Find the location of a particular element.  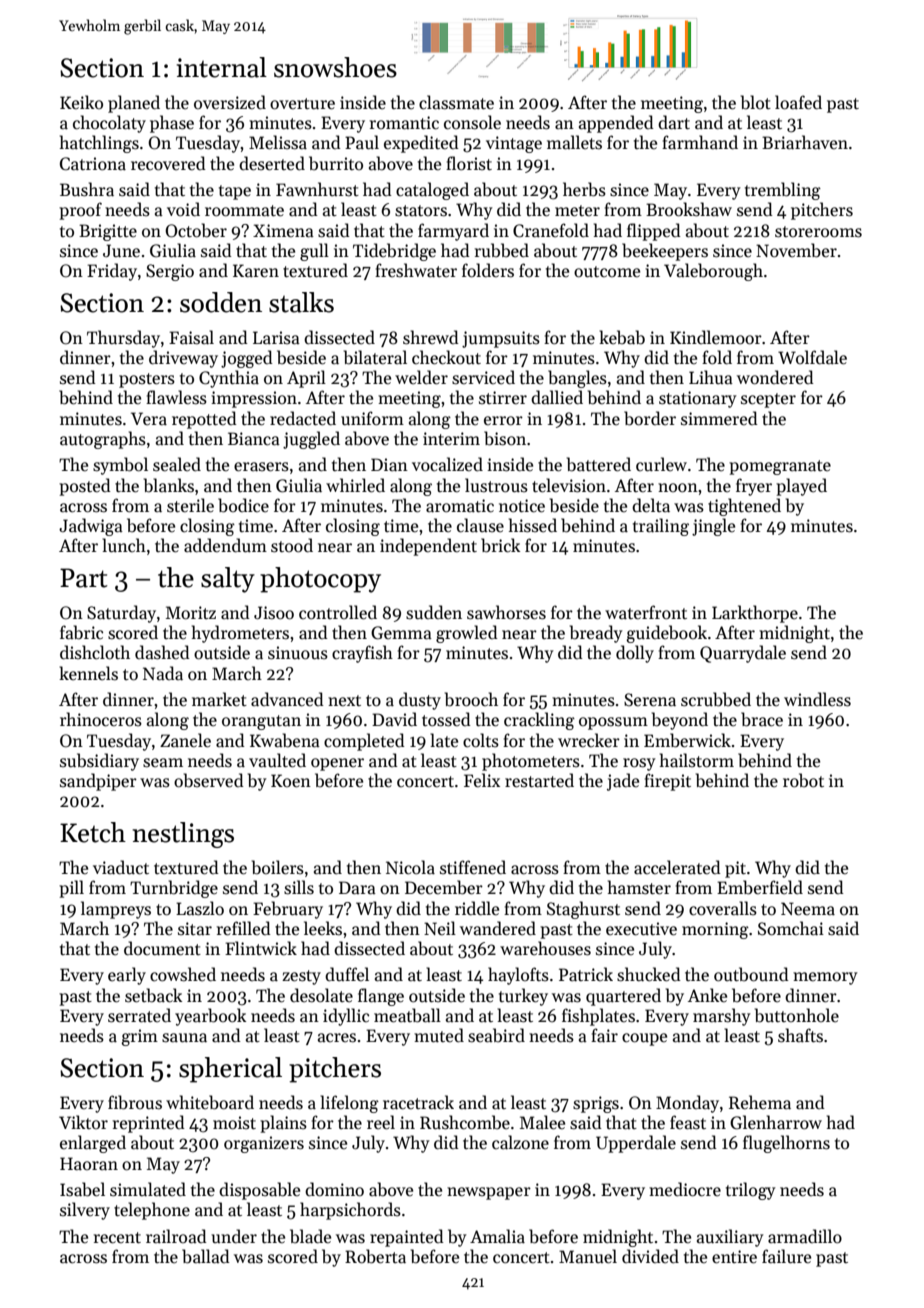

bodice is located at coordinates (243, 505).
